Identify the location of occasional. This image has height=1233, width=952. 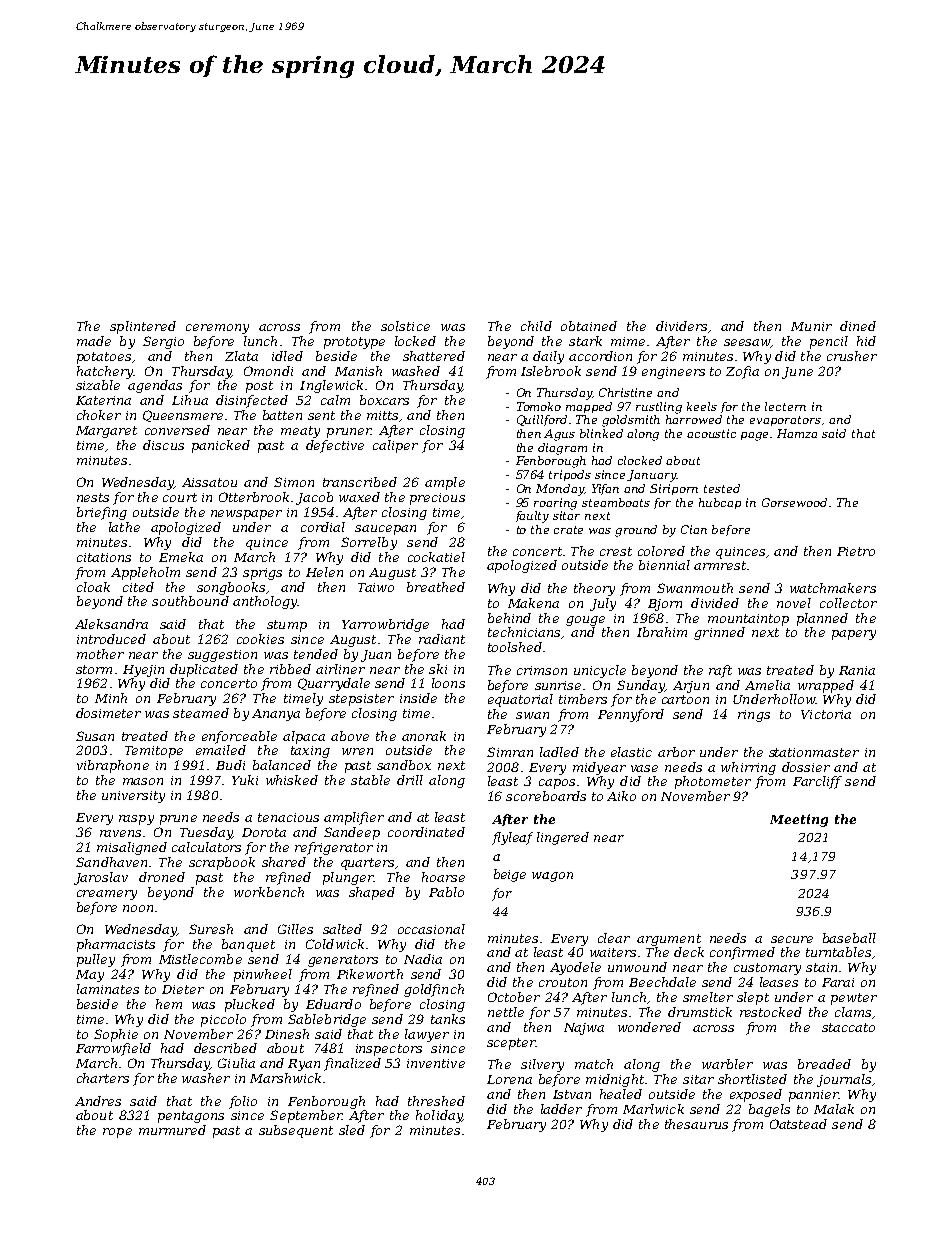
(431, 929).
